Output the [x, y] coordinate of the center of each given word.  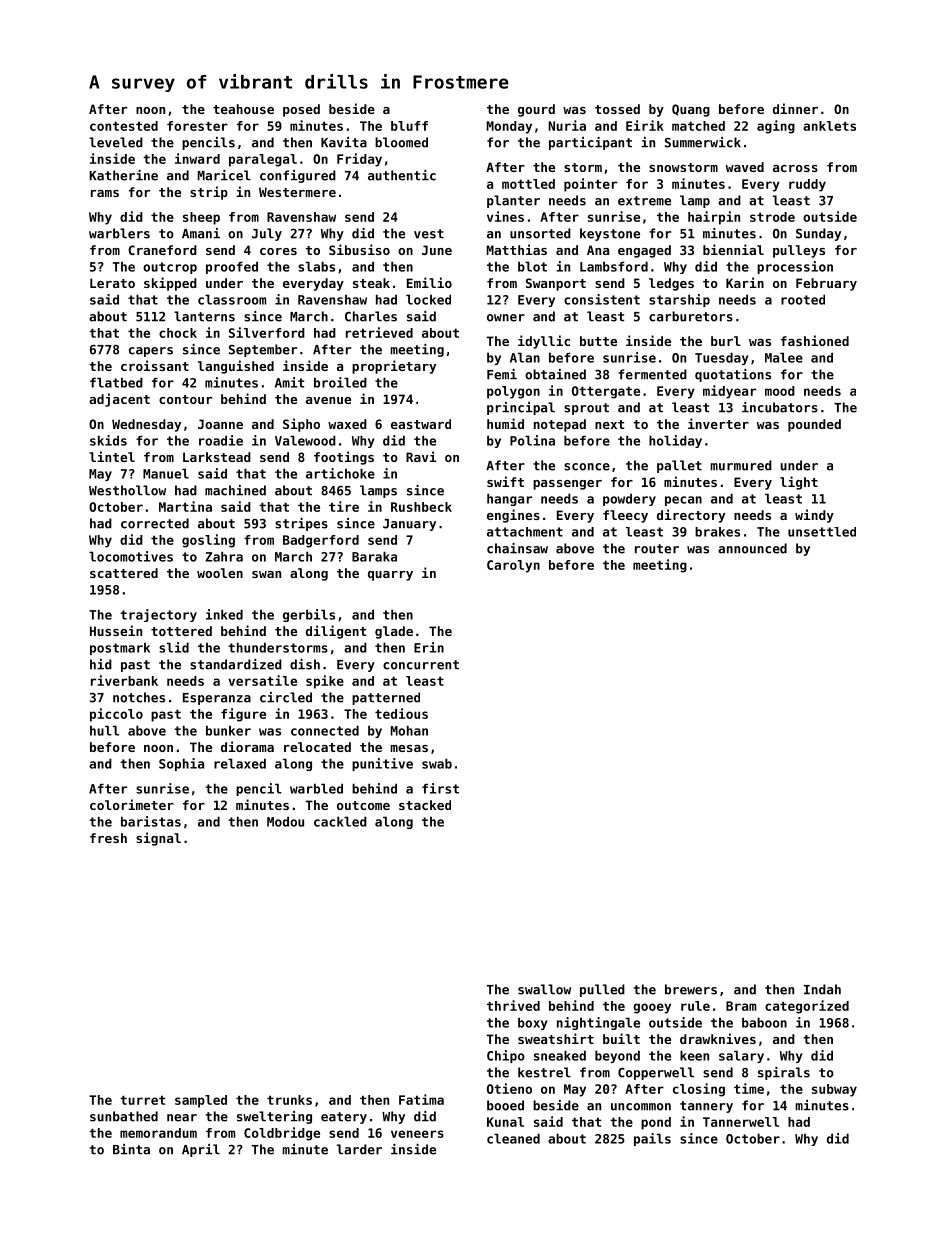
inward [197, 158]
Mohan [409, 730]
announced [752, 548]
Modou [285, 821]
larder [359, 1149]
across [795, 168]
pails [652, 1139]
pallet [679, 466]
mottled [528, 184]
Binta [131, 1149]
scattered [124, 573]
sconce [587, 467]
